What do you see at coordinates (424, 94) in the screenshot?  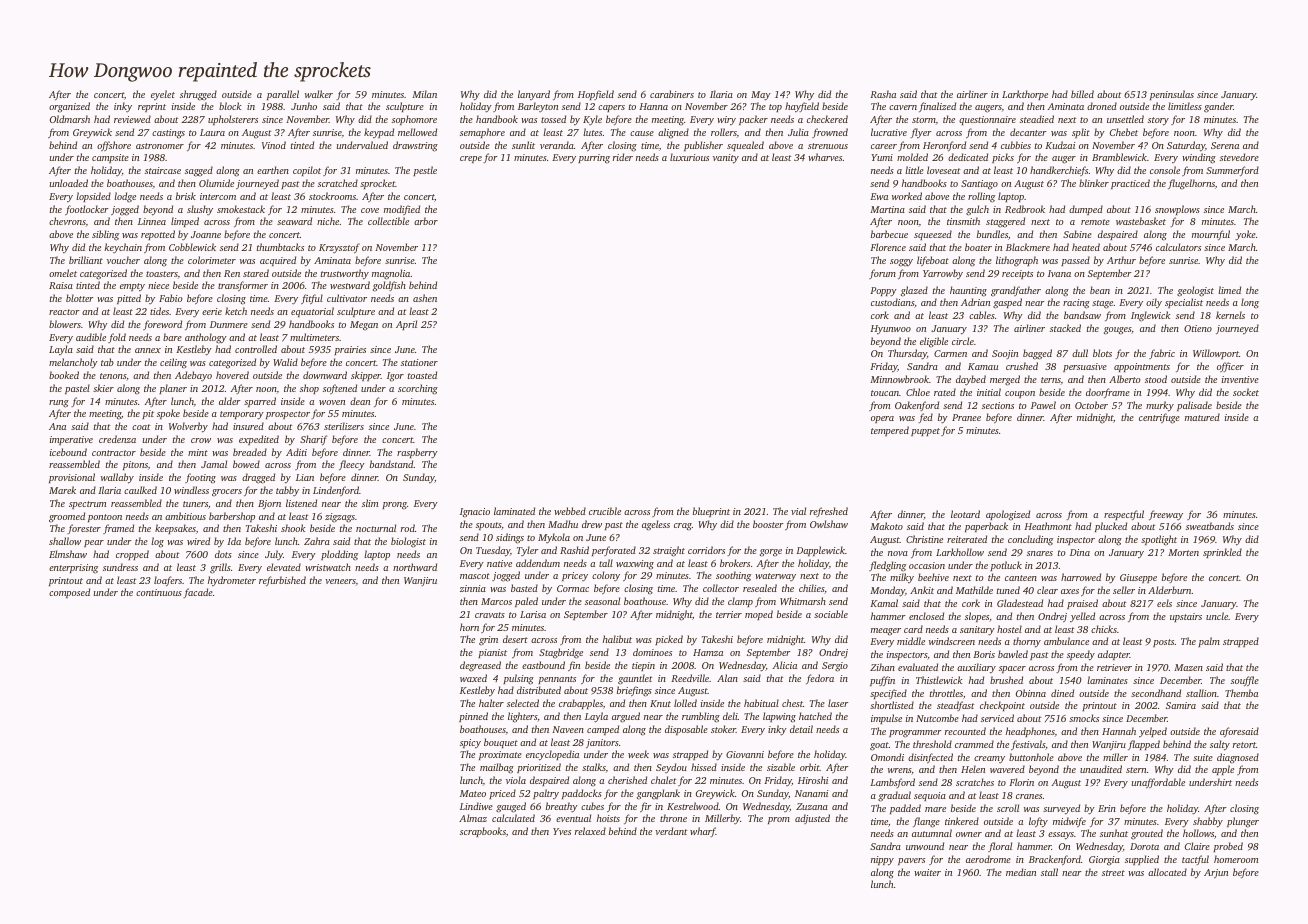 I see `Milan` at bounding box center [424, 94].
